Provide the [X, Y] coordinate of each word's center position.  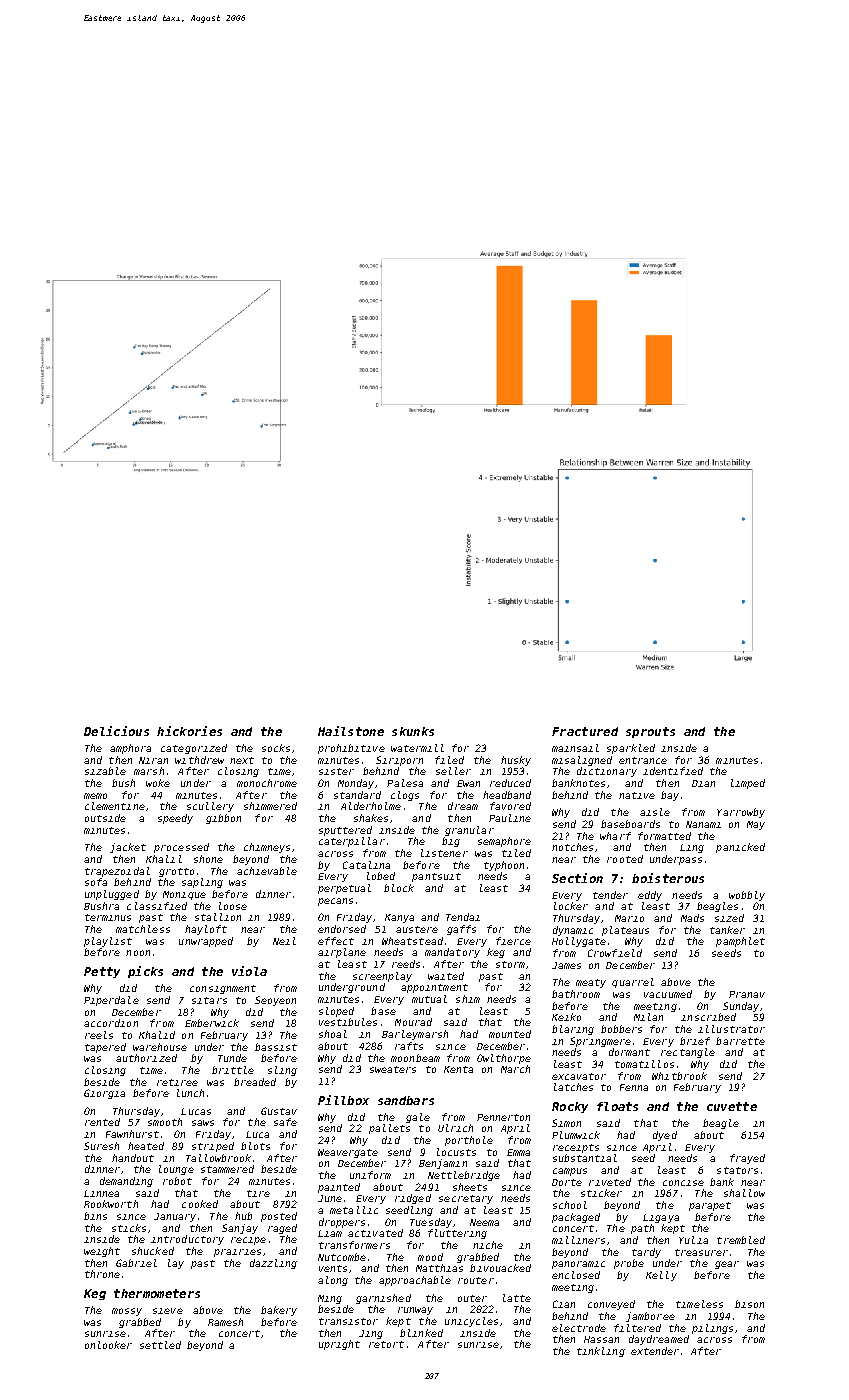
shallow [744, 1193]
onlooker [108, 1345]
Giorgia [104, 1094]
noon [138, 953]
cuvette [732, 1106]
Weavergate [348, 1153]
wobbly [747, 896]
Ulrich [455, 1128]
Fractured [585, 731]
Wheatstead [412, 941]
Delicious [116, 731]
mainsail [575, 748]
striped [213, 1147]
